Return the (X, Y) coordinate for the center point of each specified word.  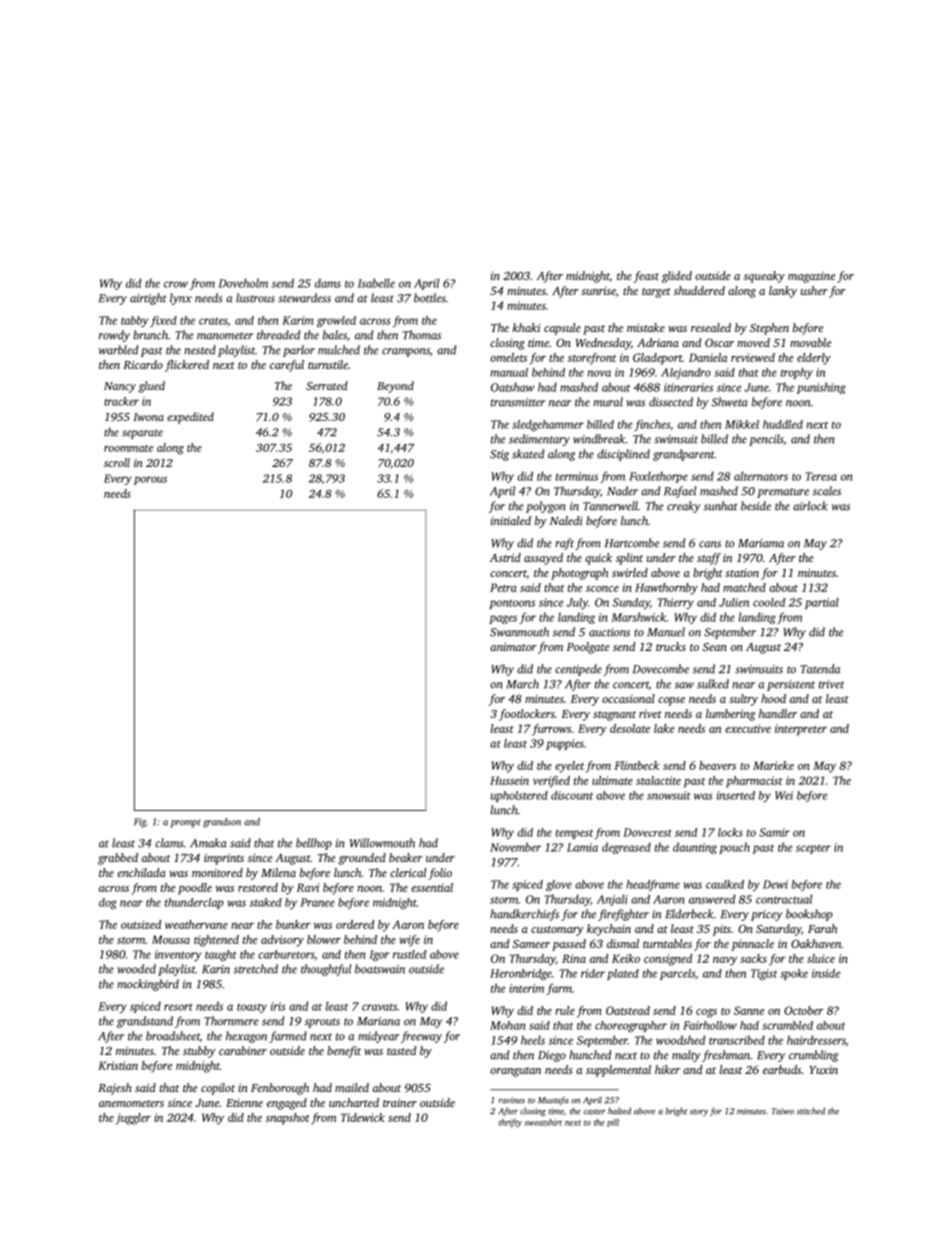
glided (677, 277)
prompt (185, 823)
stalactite (658, 780)
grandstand (145, 1022)
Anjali (612, 900)
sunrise (598, 290)
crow (176, 284)
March (522, 684)
